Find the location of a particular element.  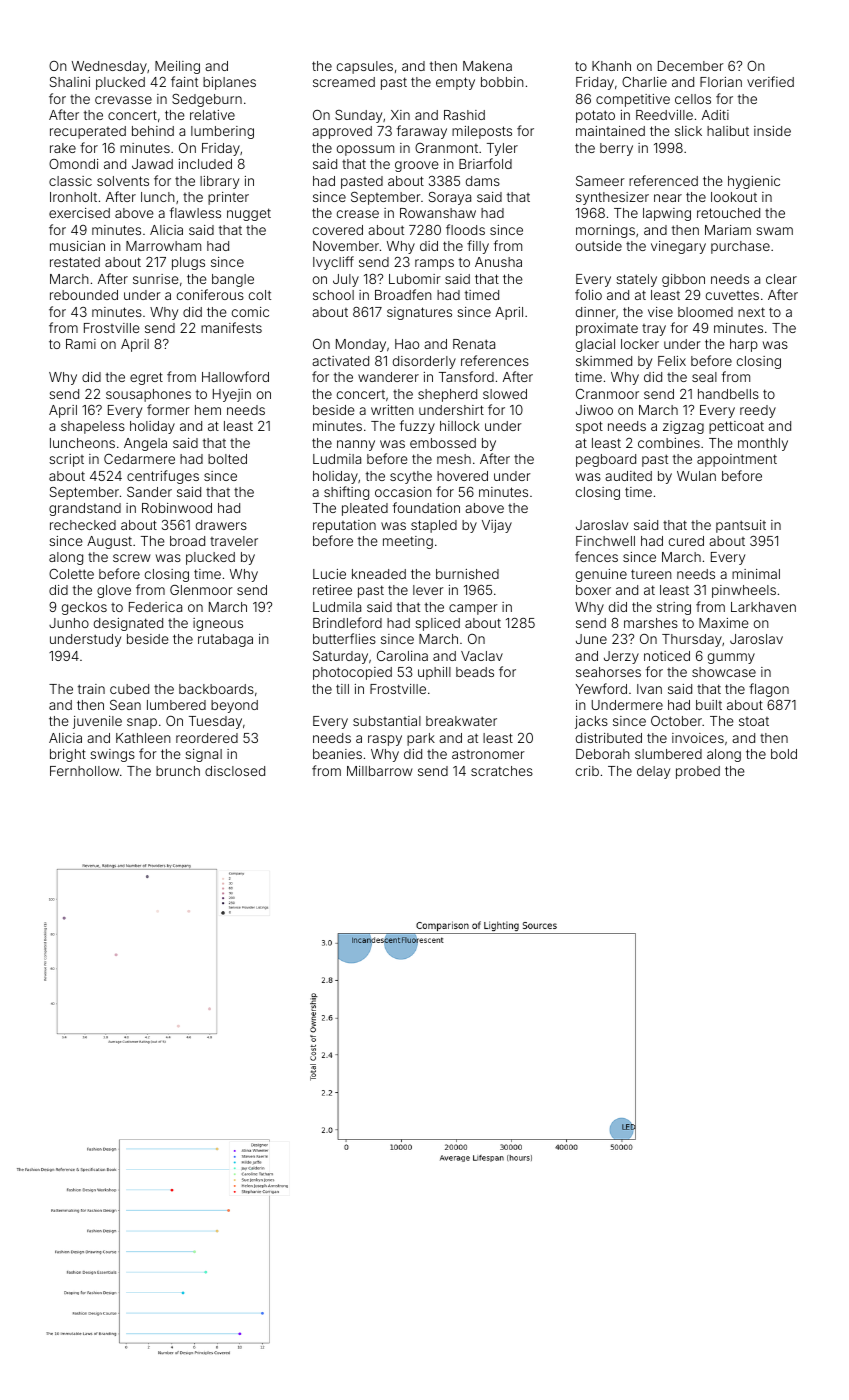

retiree is located at coordinates (332, 590).
